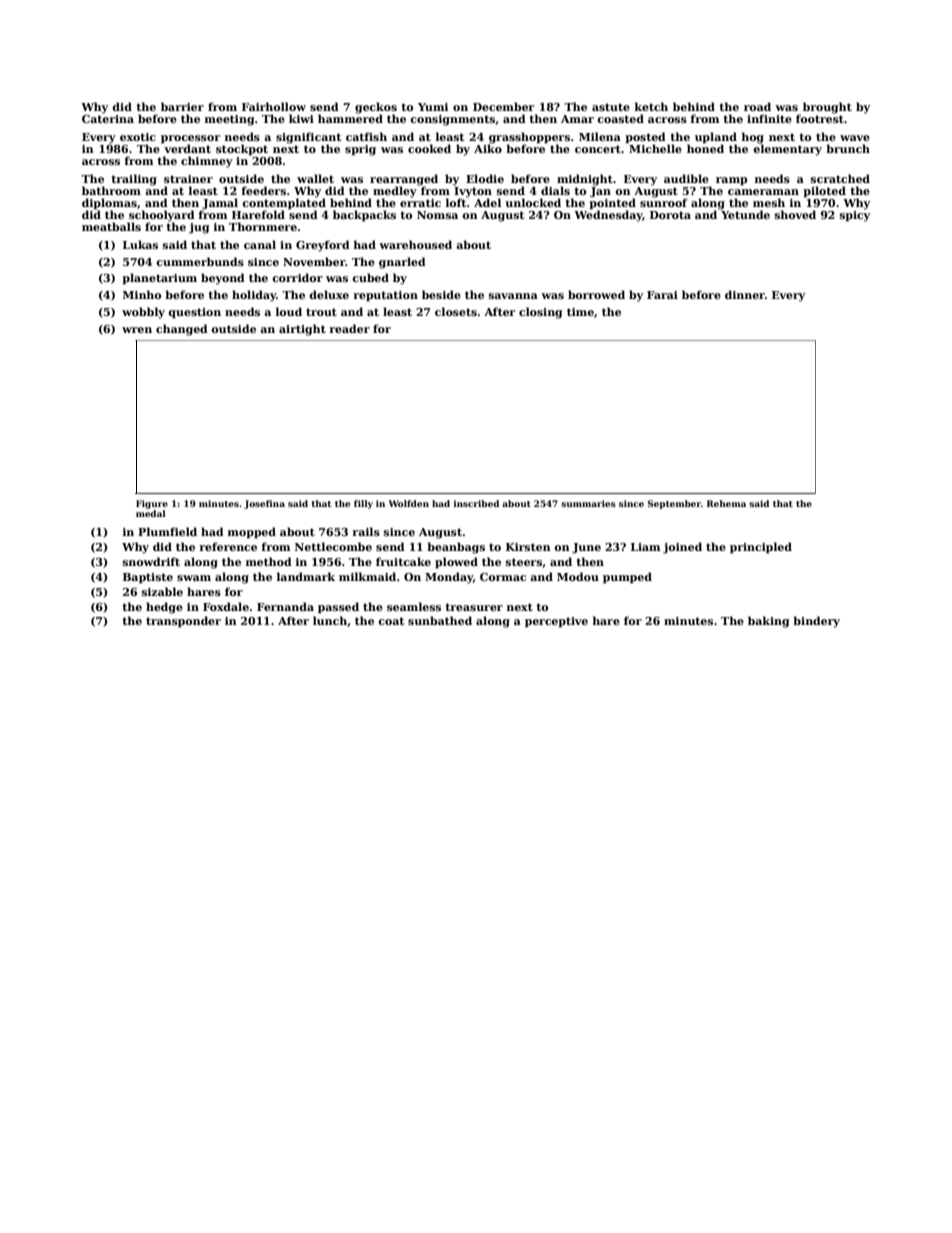  What do you see at coordinates (162, 591) in the screenshot?
I see `sizable` at bounding box center [162, 591].
